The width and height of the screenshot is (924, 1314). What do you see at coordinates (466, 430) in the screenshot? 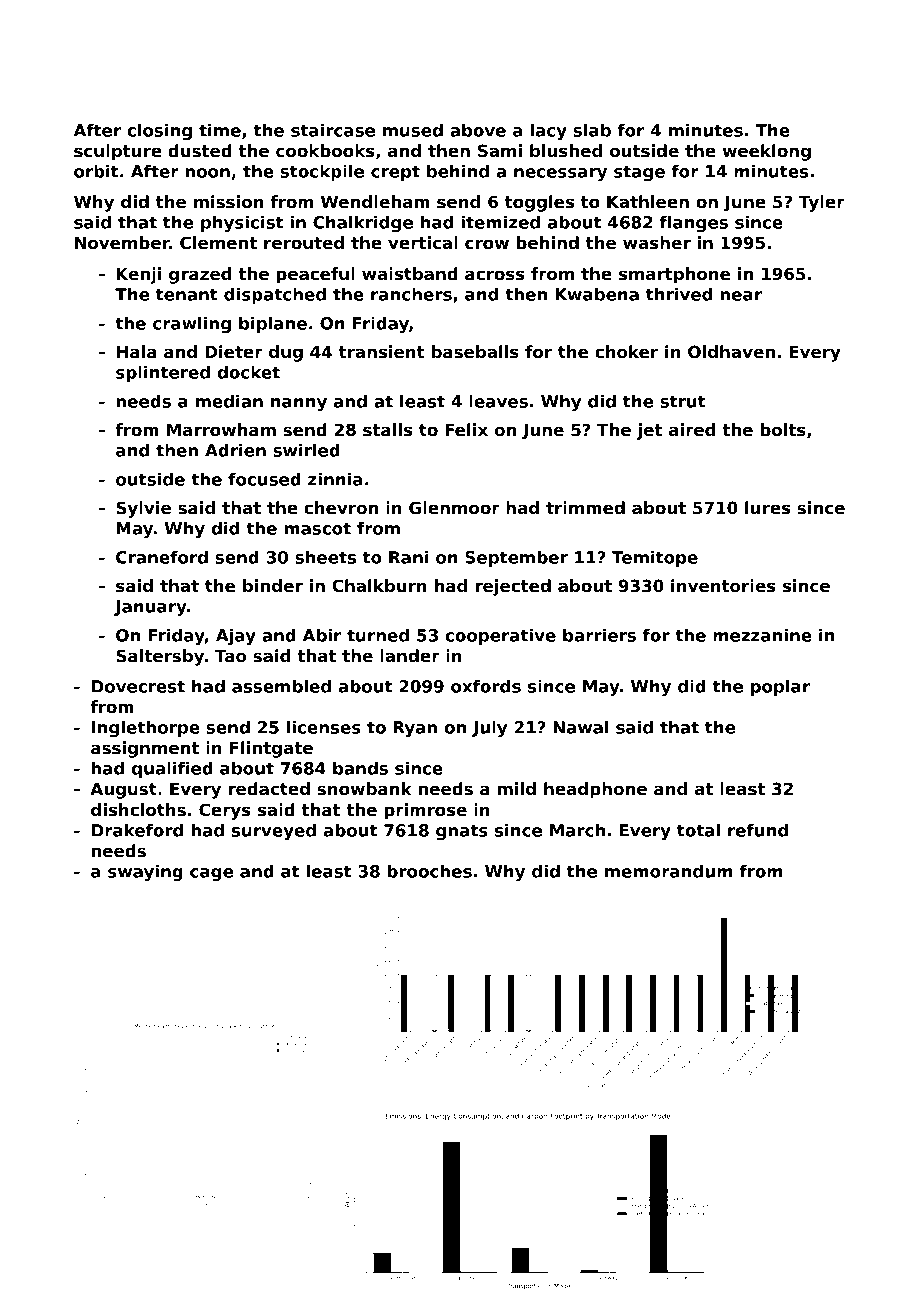
I see `Felix` at bounding box center [466, 430].
